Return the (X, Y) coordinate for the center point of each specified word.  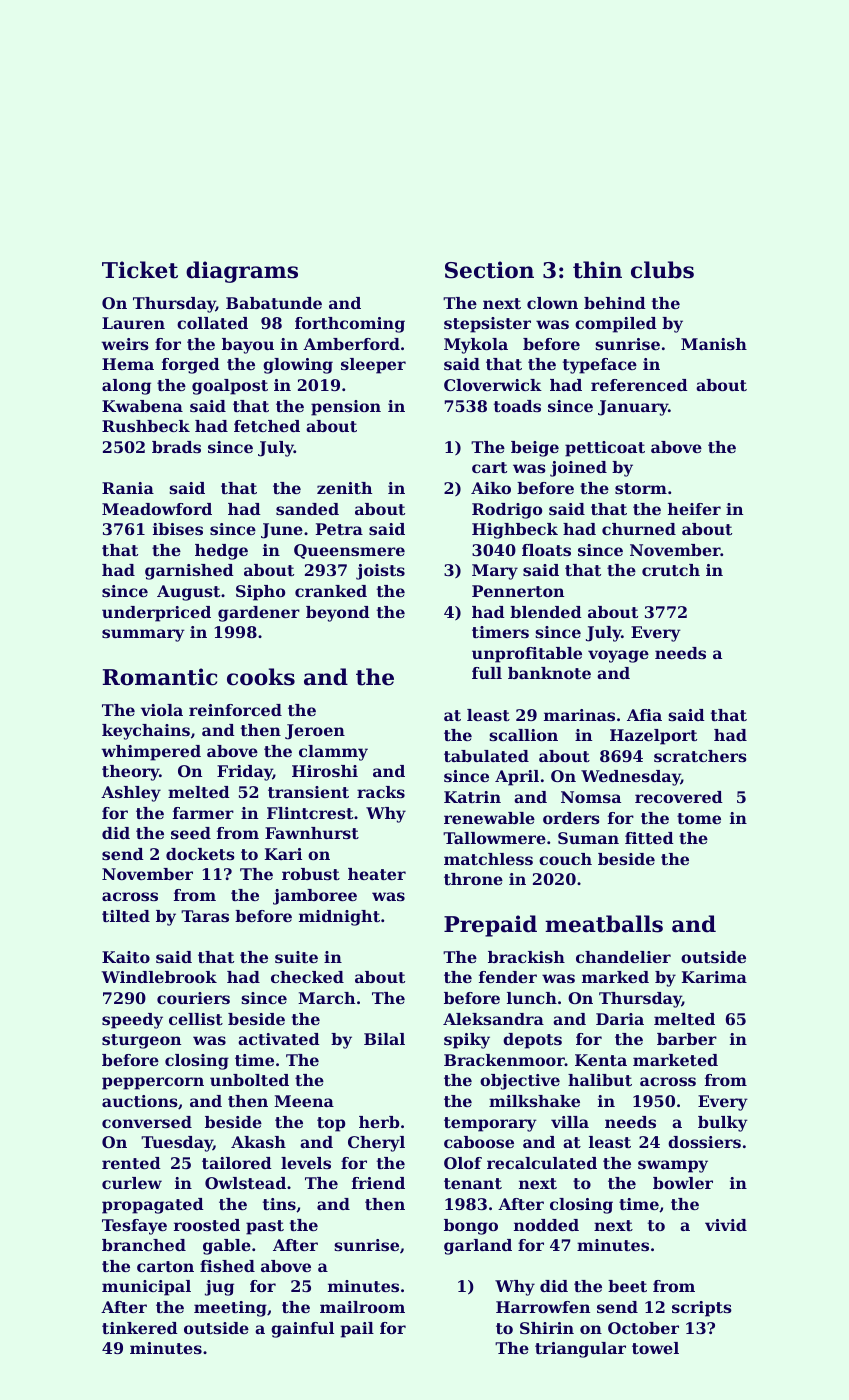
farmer (203, 813)
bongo (471, 1227)
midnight (339, 918)
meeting (230, 1309)
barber (687, 1039)
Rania (128, 488)
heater (377, 874)
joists (380, 572)
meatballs (604, 924)
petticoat (605, 449)
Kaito (126, 957)
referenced (639, 385)
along (126, 387)
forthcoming (350, 325)
